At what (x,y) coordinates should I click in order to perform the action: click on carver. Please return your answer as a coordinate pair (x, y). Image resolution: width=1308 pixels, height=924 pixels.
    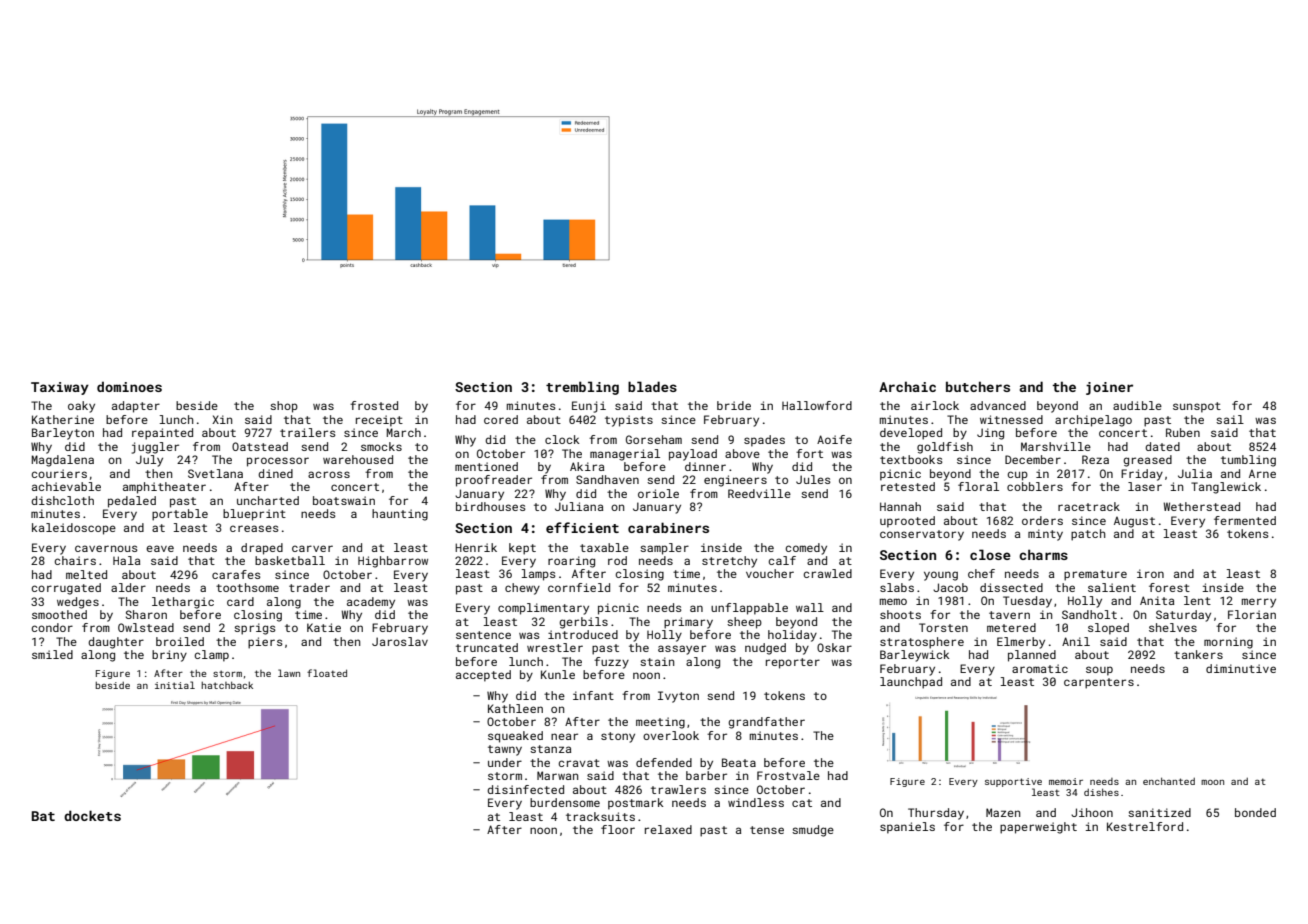
    Looking at the image, I should click on (312, 548).
